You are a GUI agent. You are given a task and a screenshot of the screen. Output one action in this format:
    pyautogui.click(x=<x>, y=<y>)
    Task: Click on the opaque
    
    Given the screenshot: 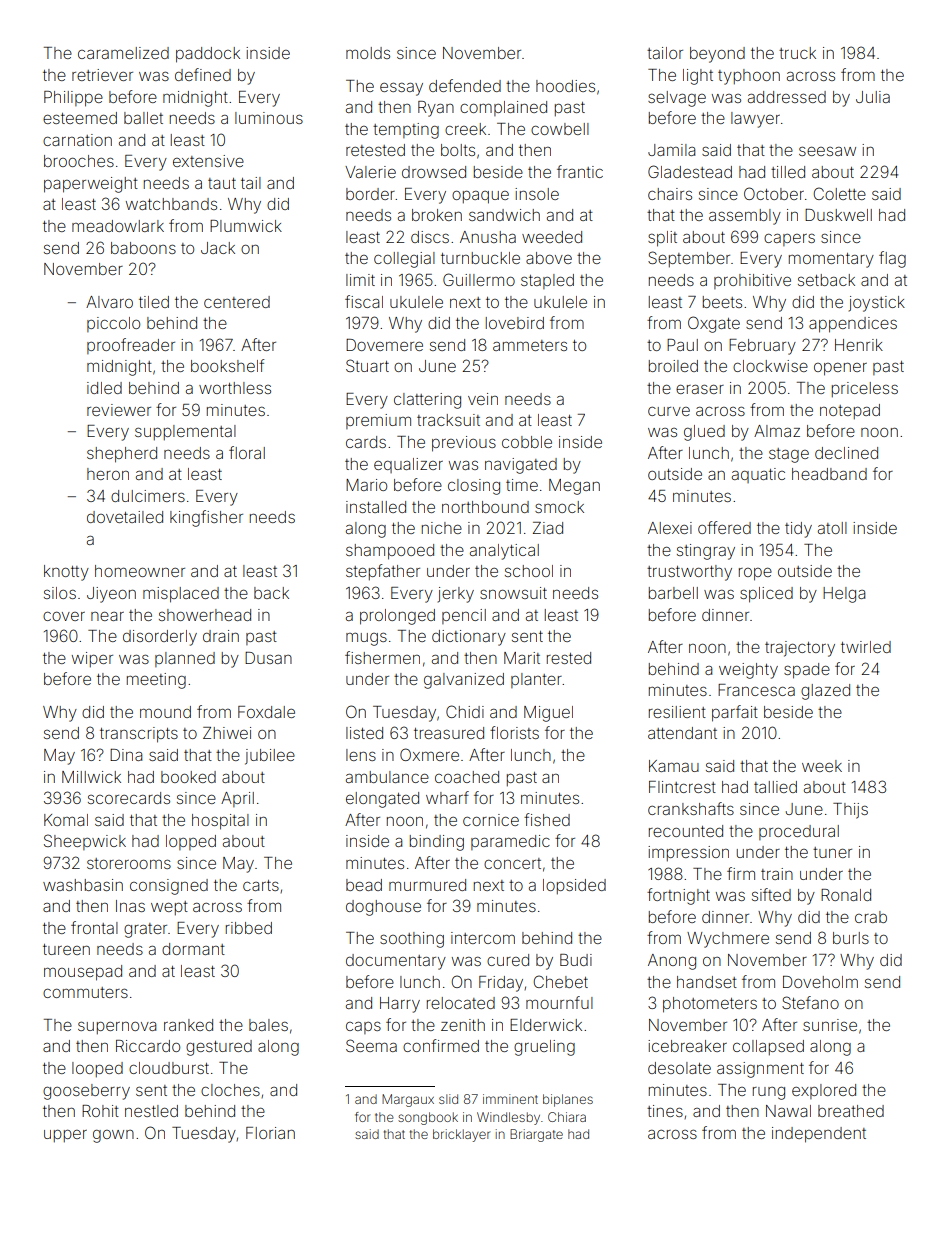 What is the action you would take?
    pyautogui.click(x=480, y=197)
